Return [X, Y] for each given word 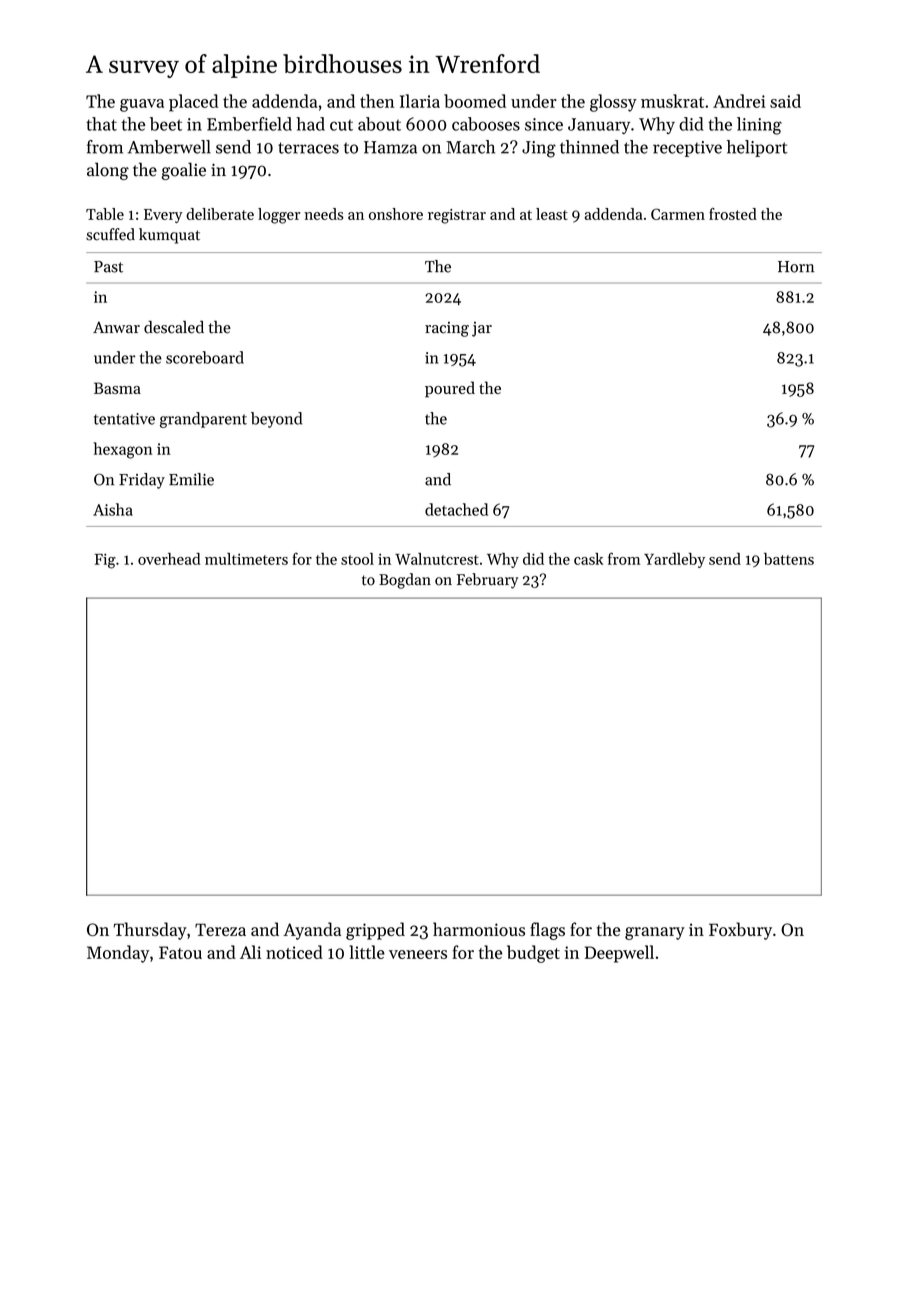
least [552, 214]
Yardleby [674, 560]
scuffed [110, 234]
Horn [796, 267]
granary [655, 933]
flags [547, 931]
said [785, 101]
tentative [124, 419]
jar [482, 329]
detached [456, 509]
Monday [118, 954]
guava [142, 105]
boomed [475, 101]
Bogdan [405, 581]
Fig [105, 561]
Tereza [220, 929]
